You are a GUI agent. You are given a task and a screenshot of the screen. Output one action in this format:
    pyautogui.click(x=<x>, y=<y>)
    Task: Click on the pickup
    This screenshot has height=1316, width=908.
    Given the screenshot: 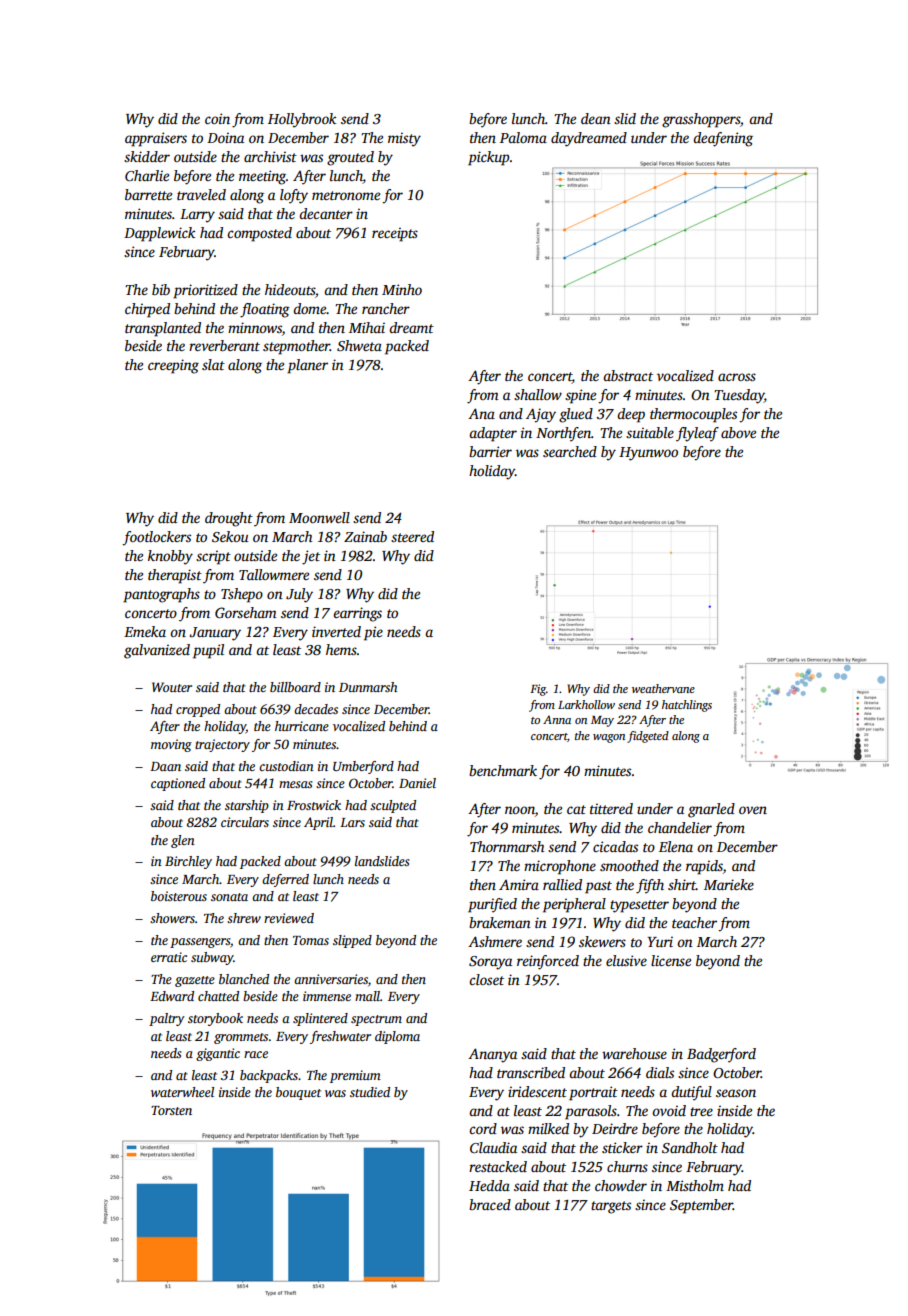 What is the action you would take?
    pyautogui.click(x=488, y=158)
